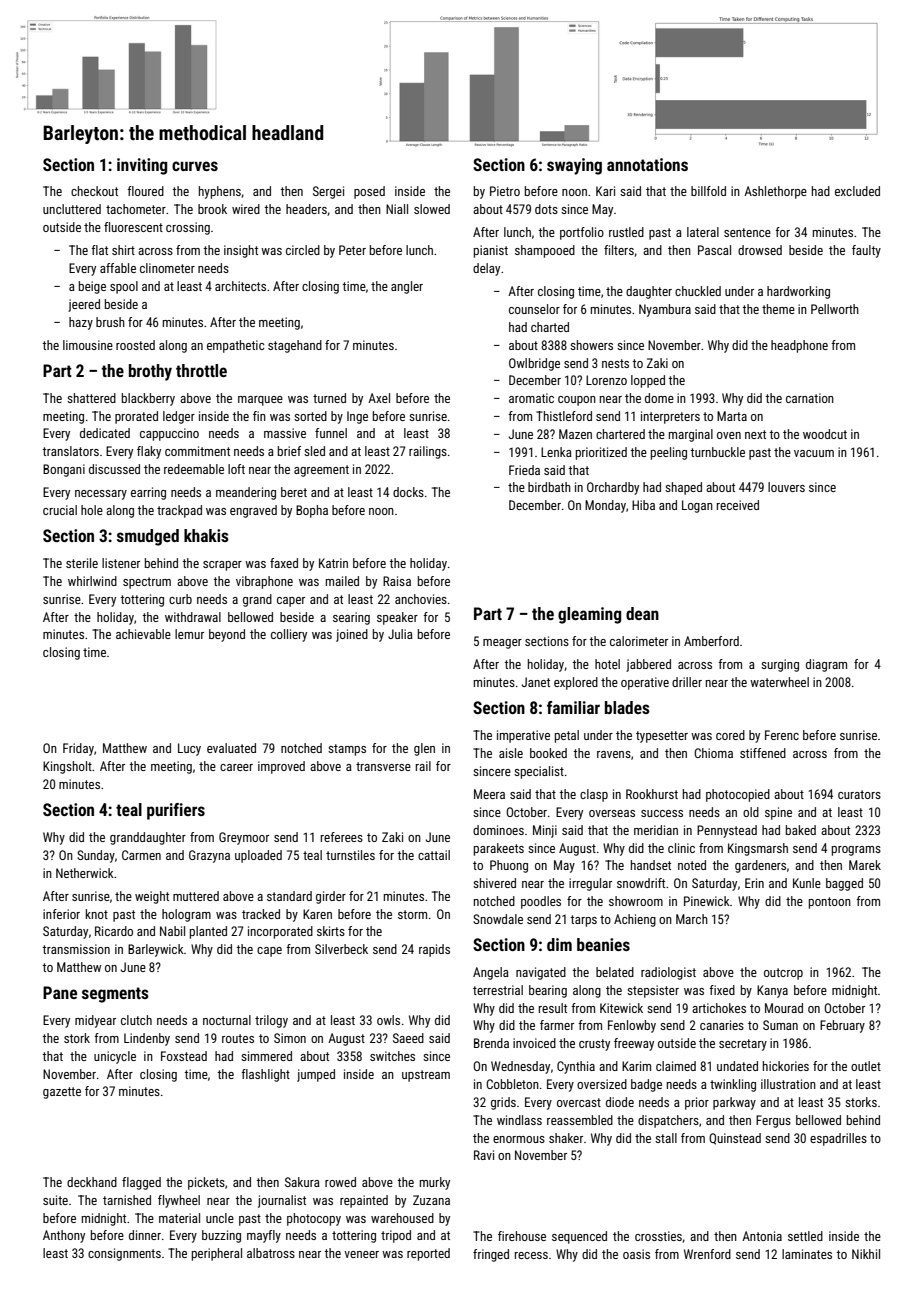  I want to click on excluded, so click(857, 191).
